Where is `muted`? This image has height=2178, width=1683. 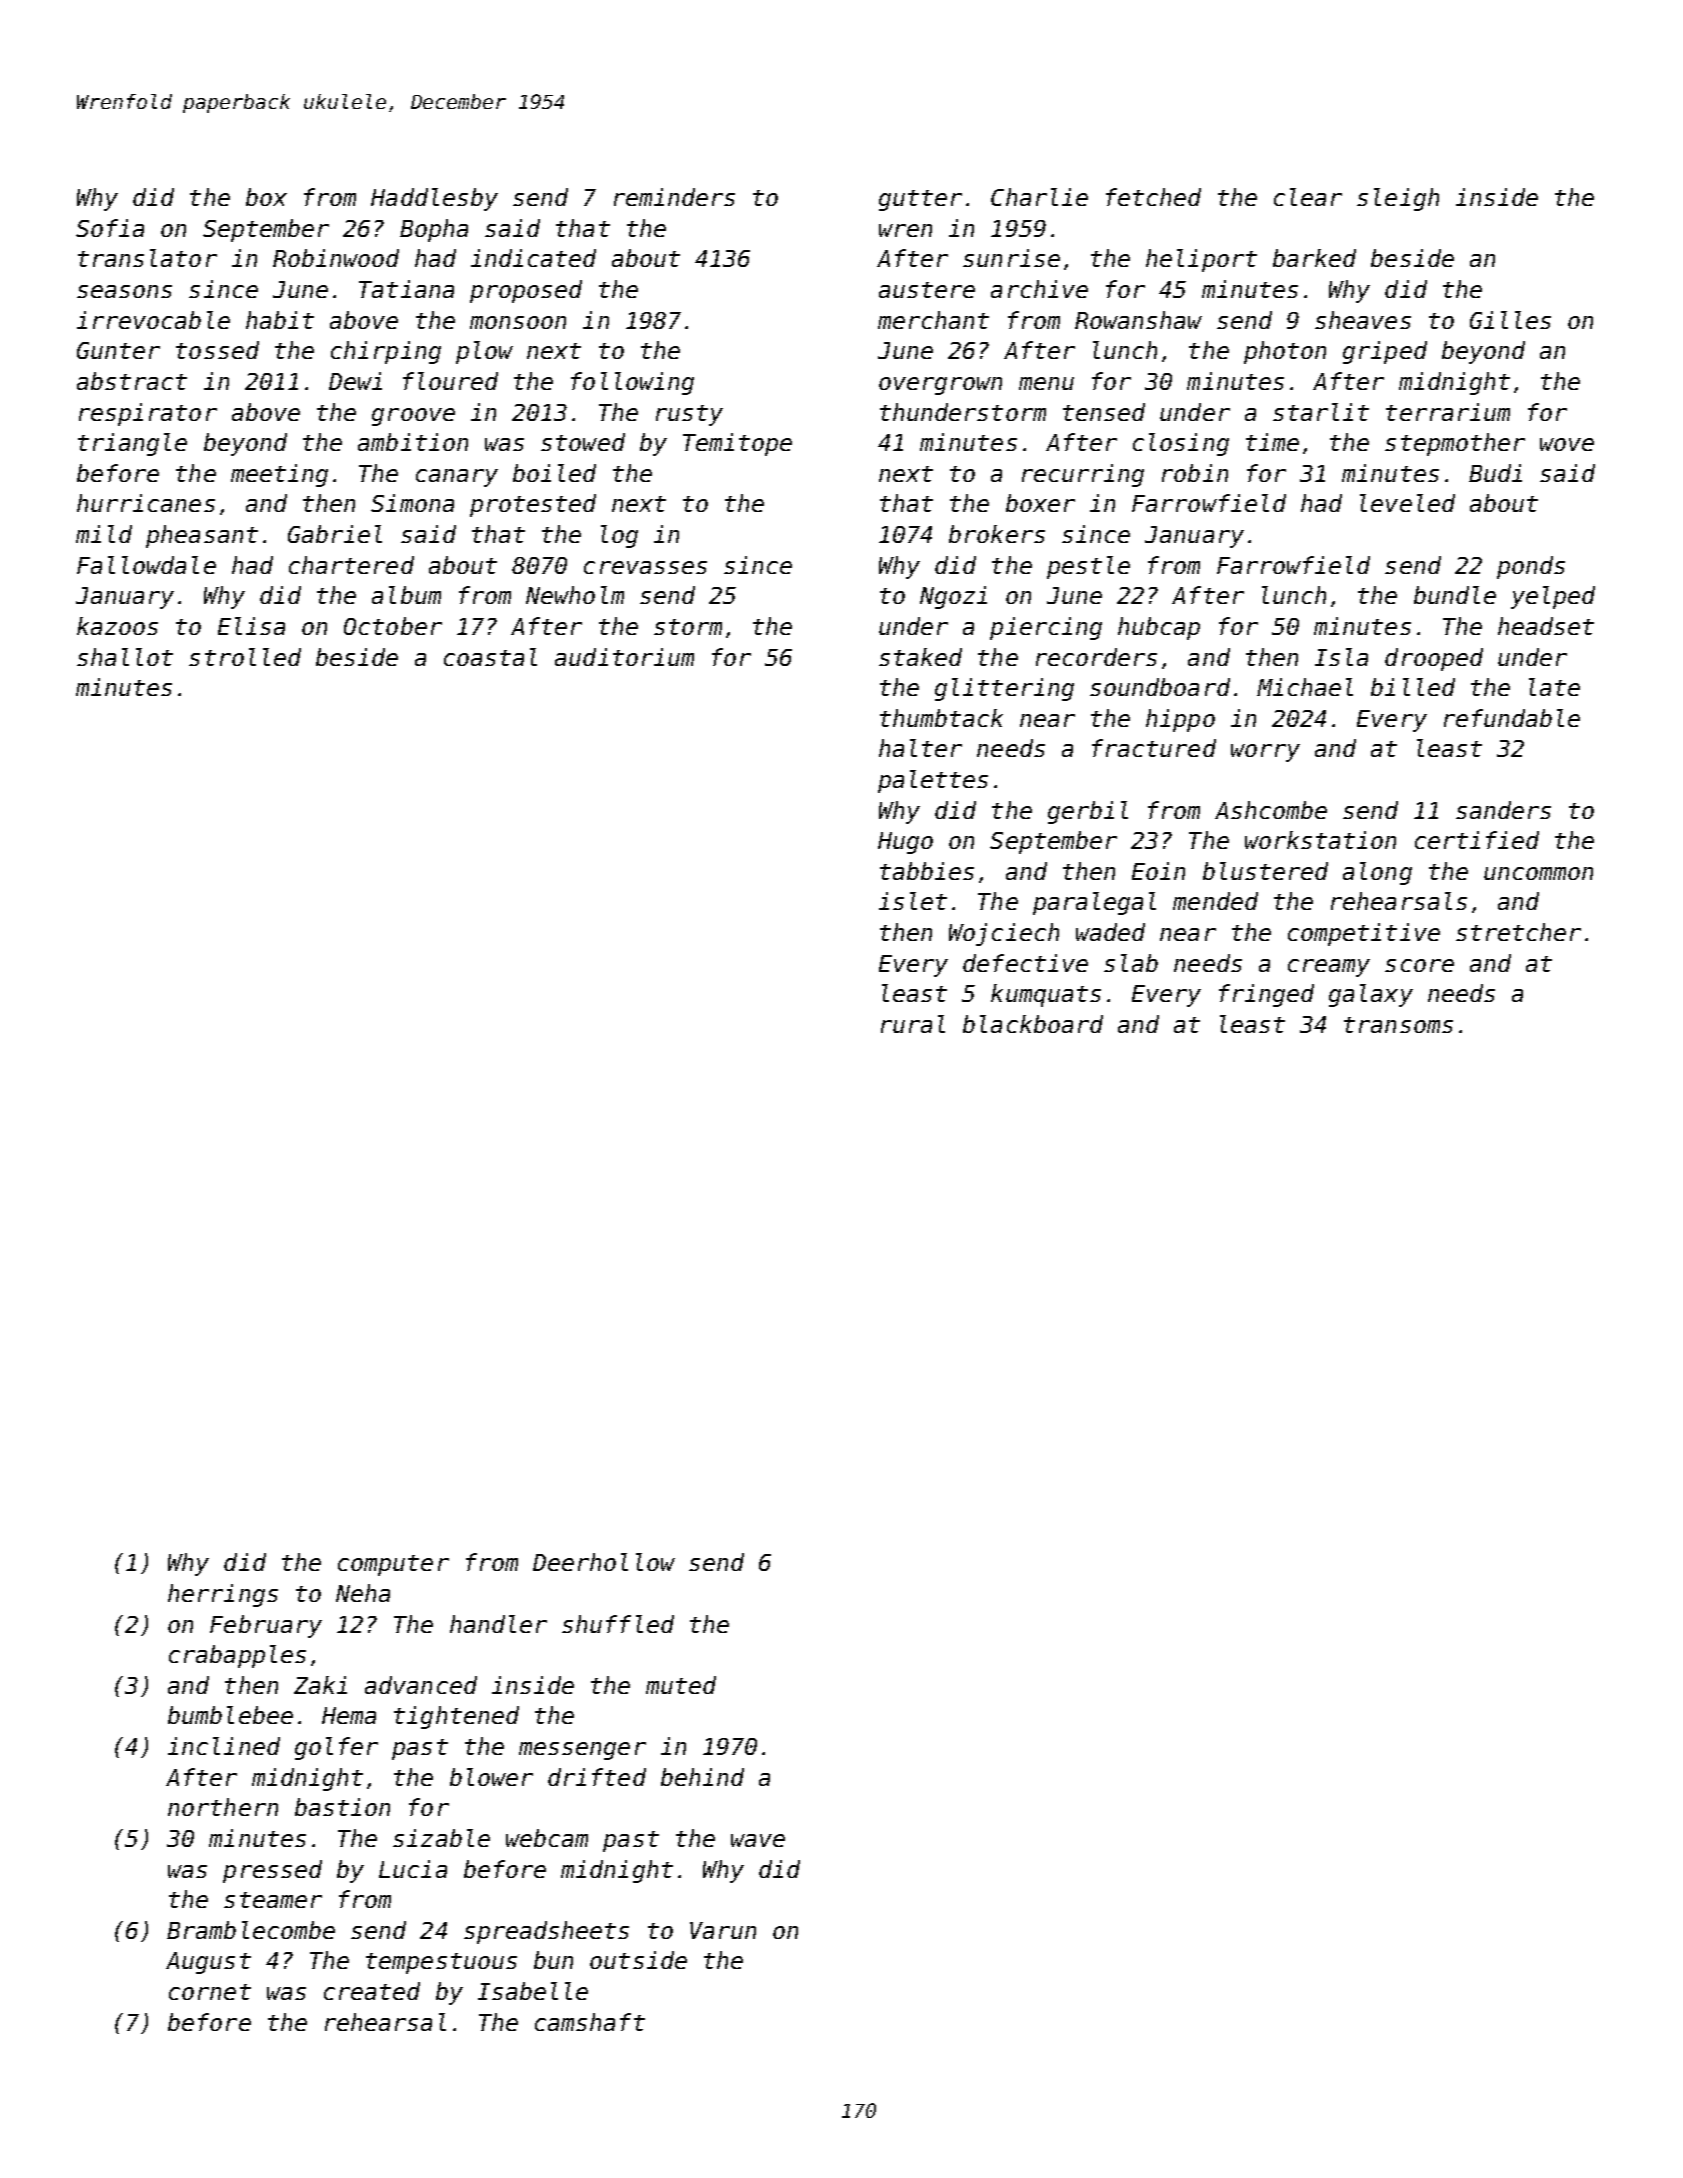
muted is located at coordinates (681, 1685).
